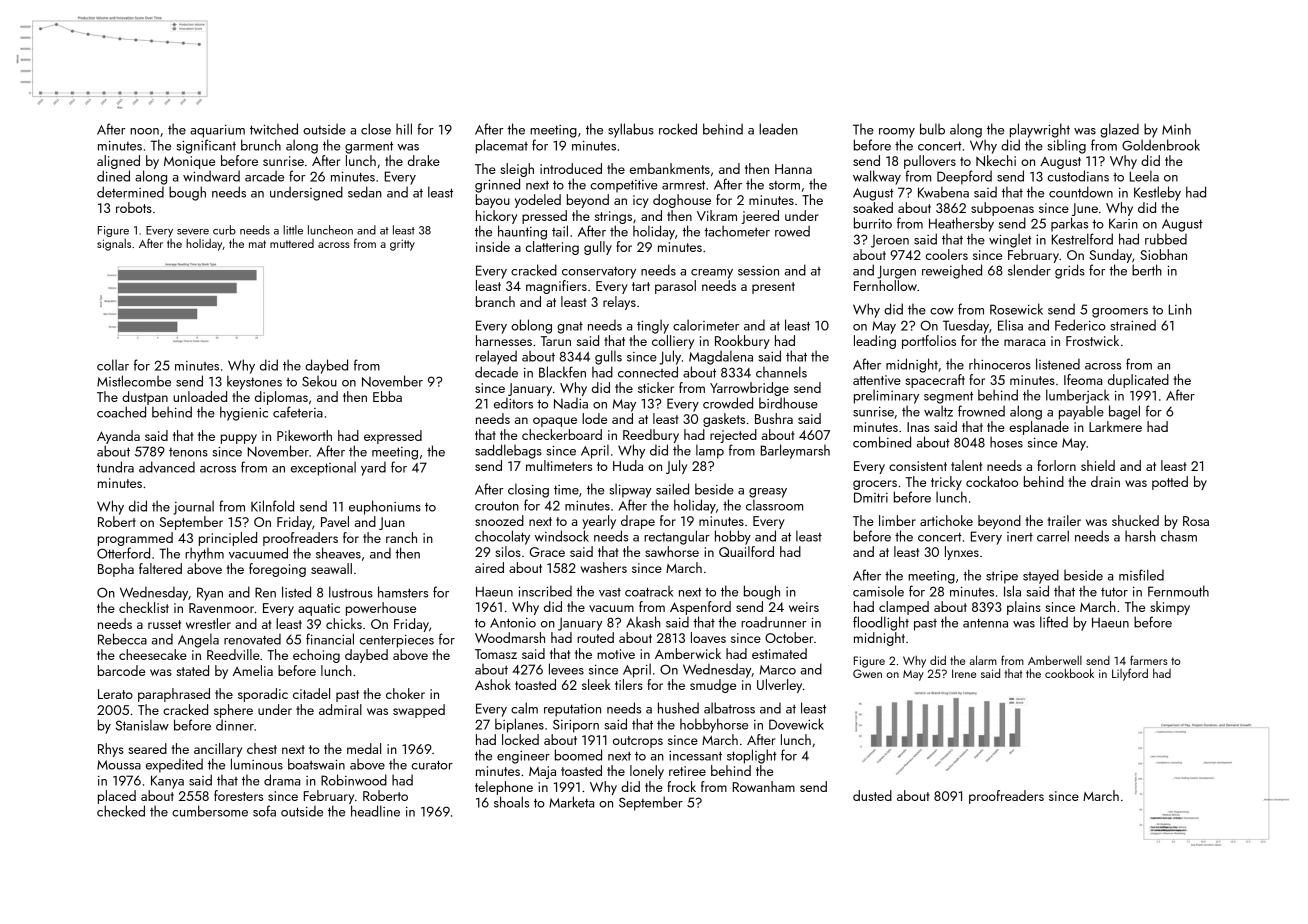 The height and width of the document is (924, 1308). I want to click on Hanna, so click(793, 169).
